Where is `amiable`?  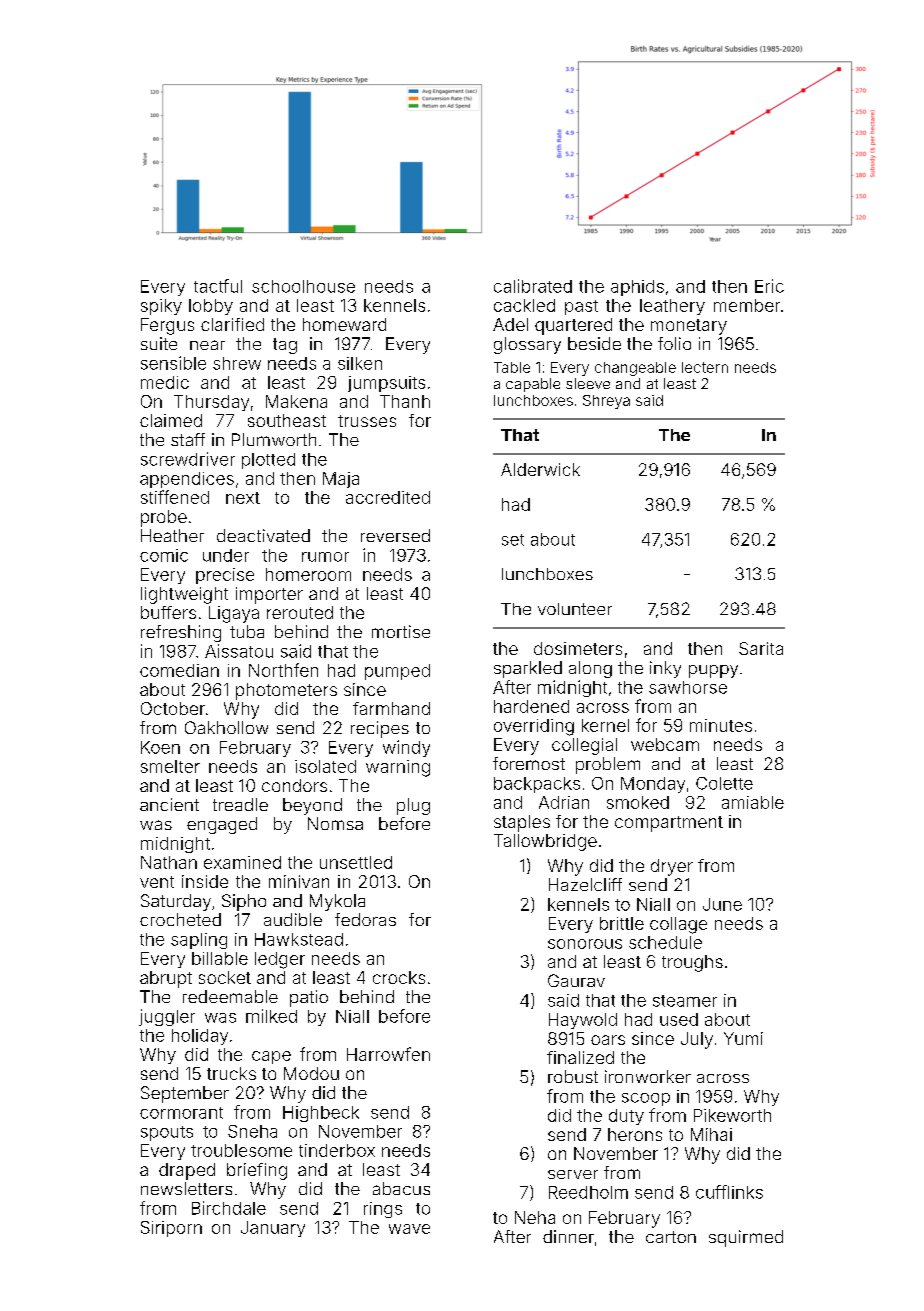
amiable is located at coordinates (753, 802).
